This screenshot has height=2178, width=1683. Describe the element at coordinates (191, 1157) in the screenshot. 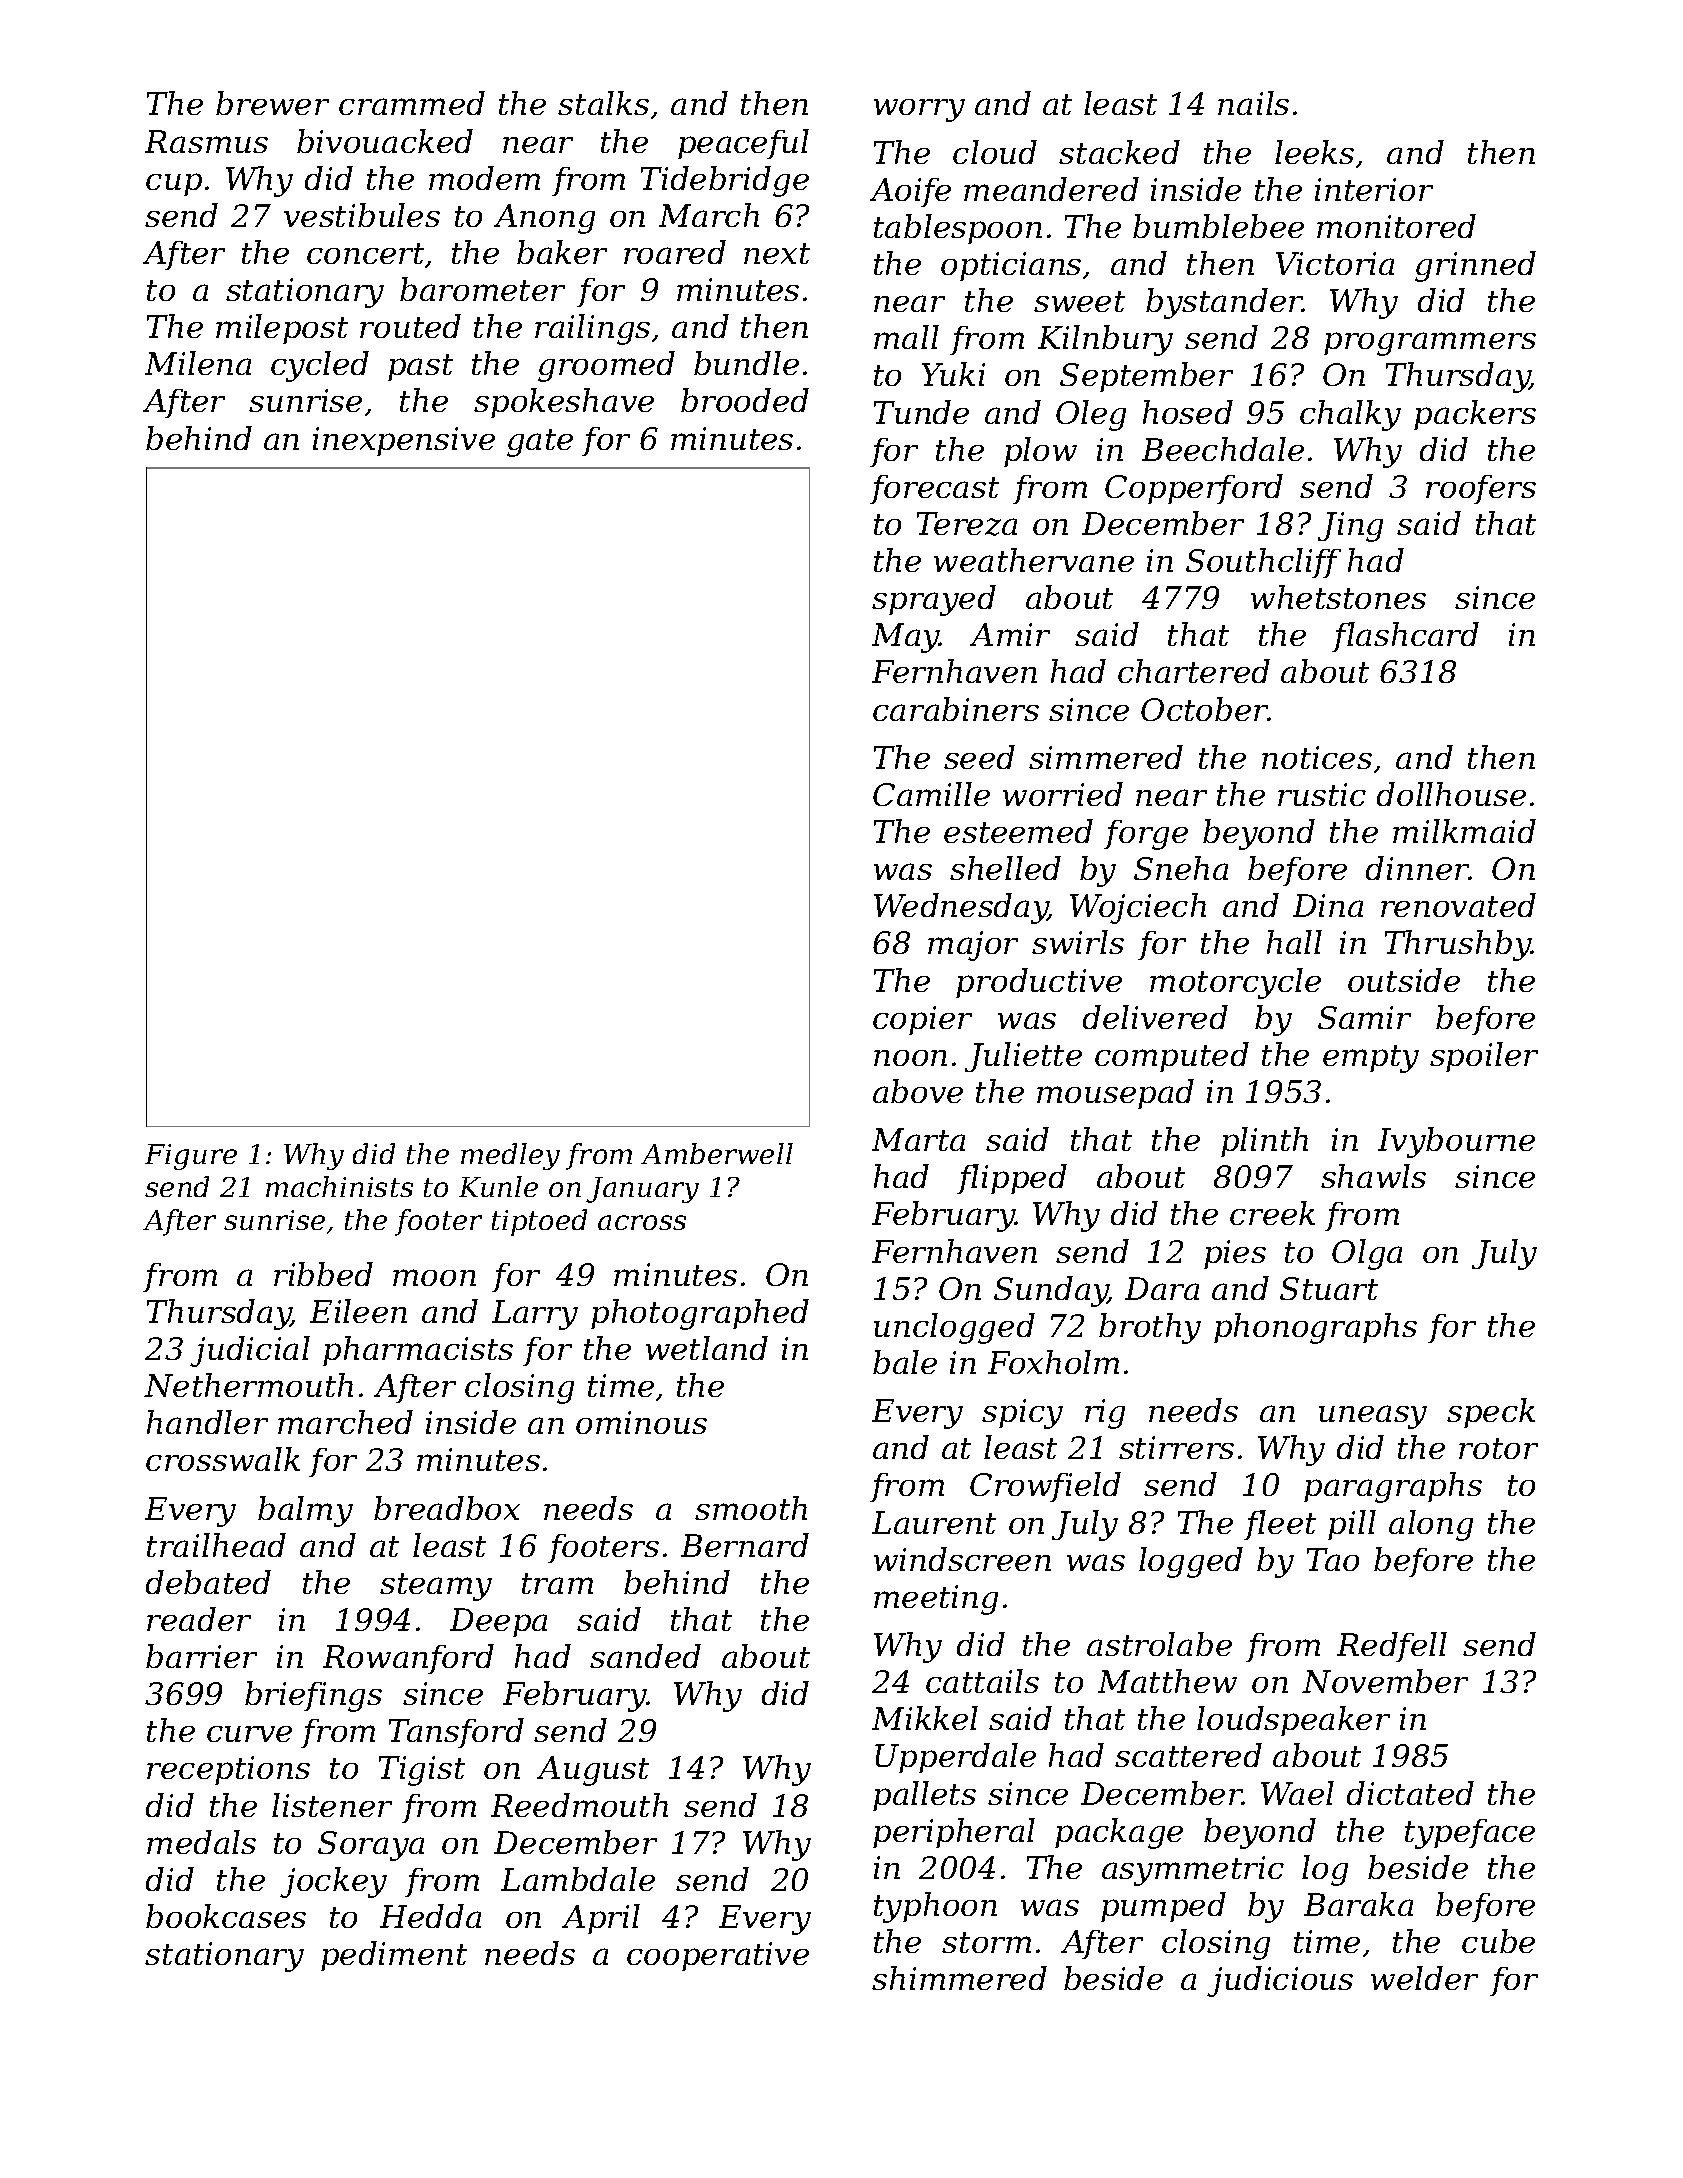

I see `Figure` at that location.
